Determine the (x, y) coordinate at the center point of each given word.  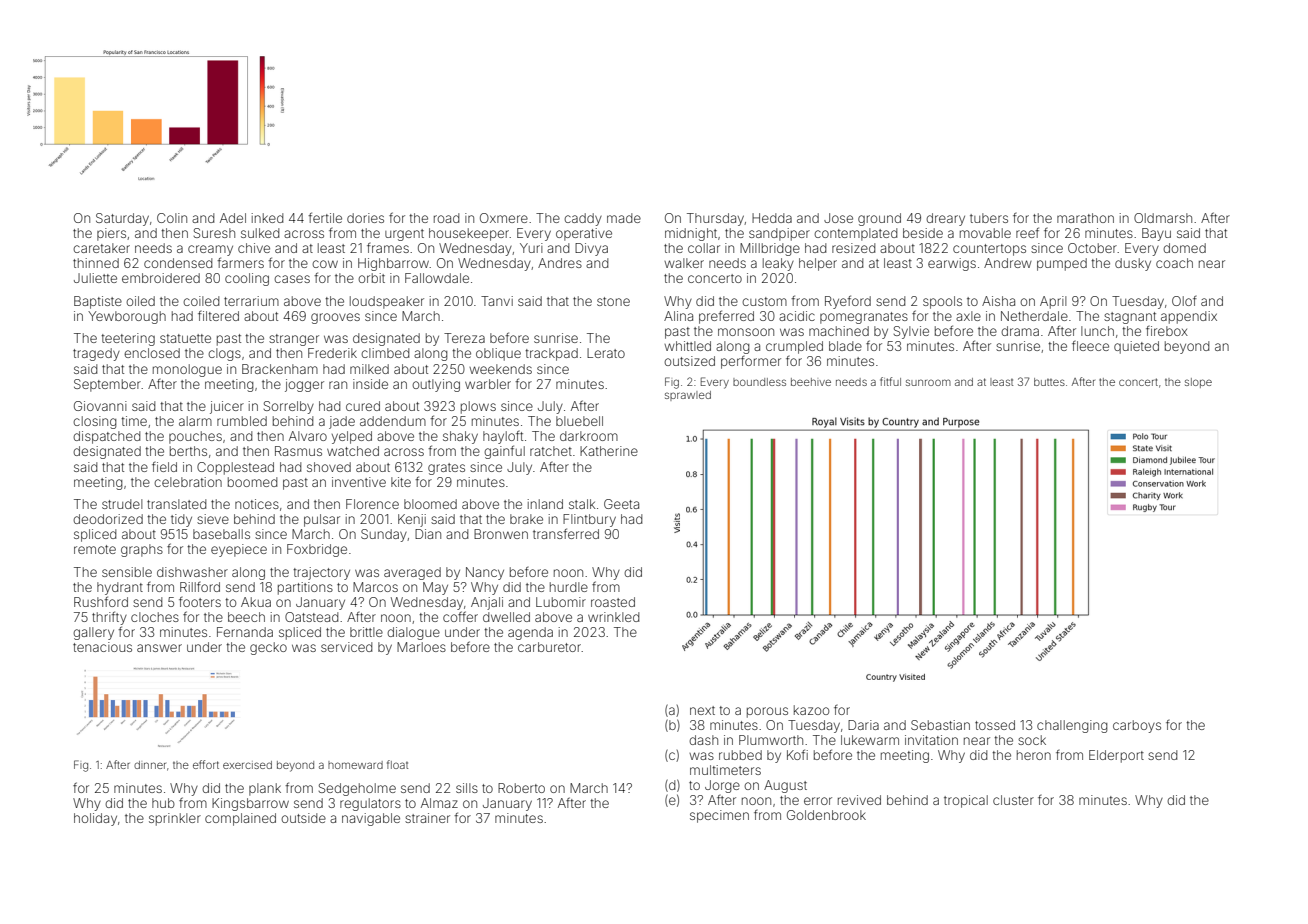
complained (240, 819)
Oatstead (311, 617)
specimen (719, 816)
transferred (566, 533)
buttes (1049, 382)
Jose (838, 218)
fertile (325, 217)
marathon (1085, 218)
